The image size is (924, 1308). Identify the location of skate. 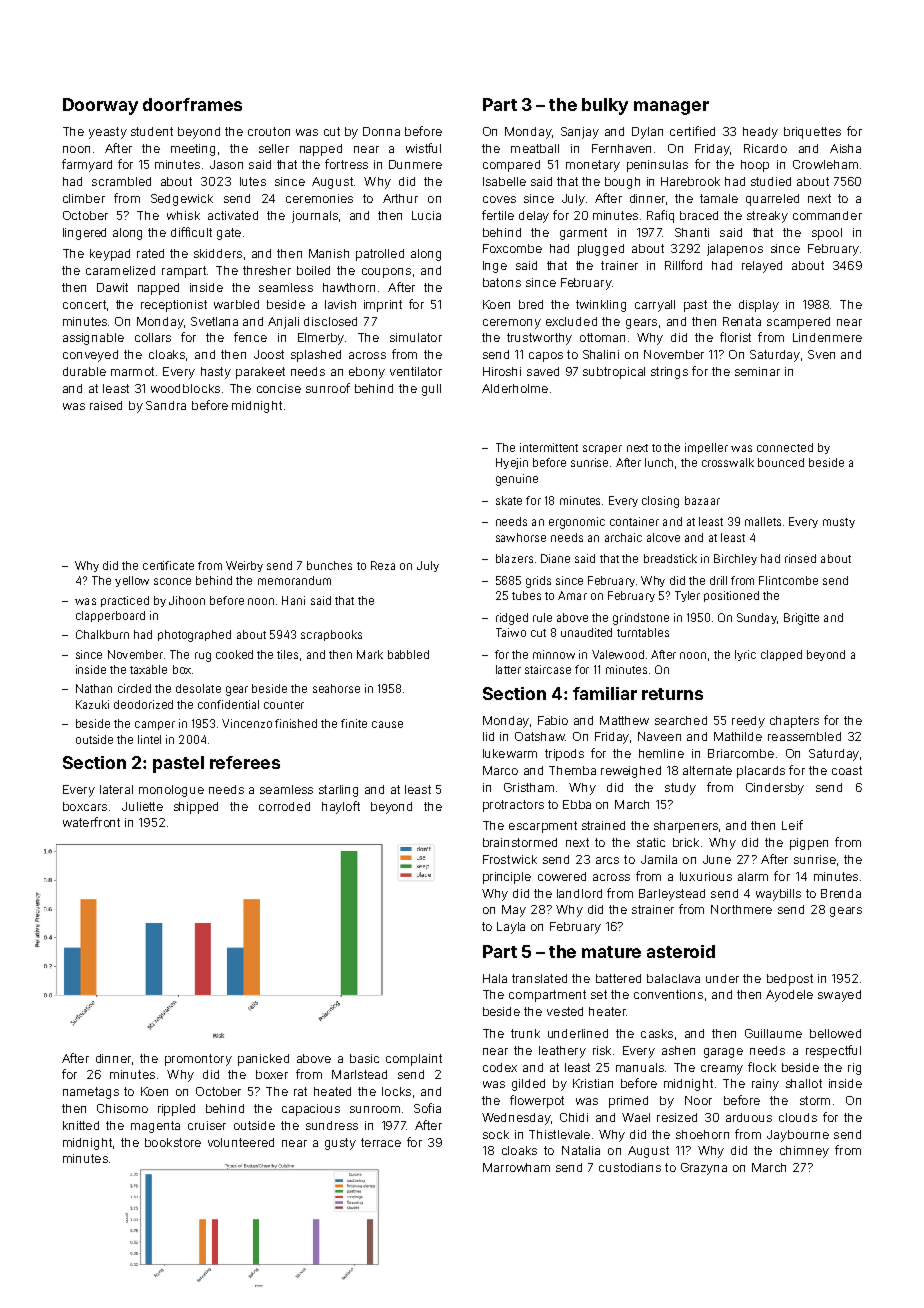
(509, 500).
